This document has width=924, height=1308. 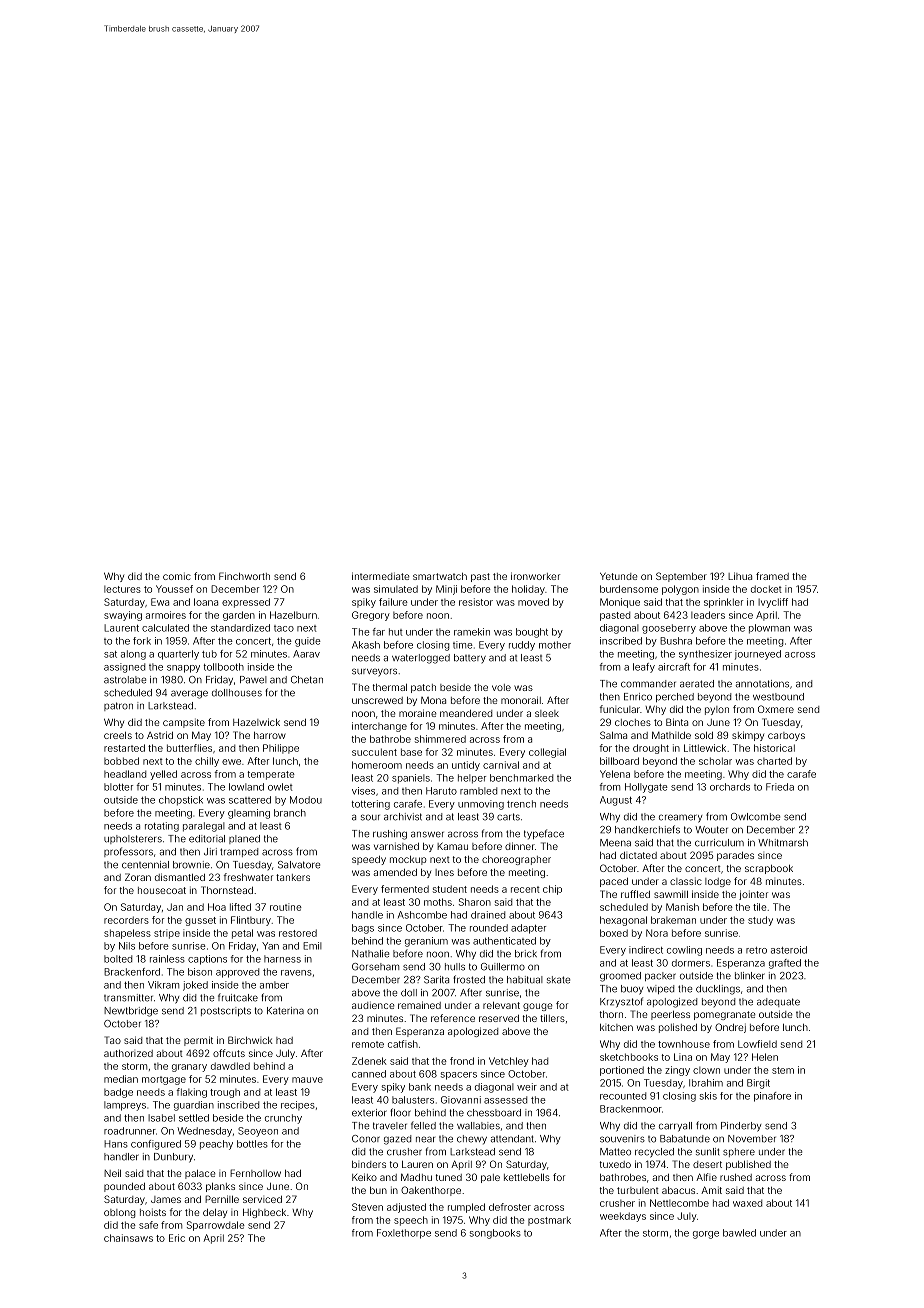 I want to click on Finchworth, so click(x=244, y=576).
